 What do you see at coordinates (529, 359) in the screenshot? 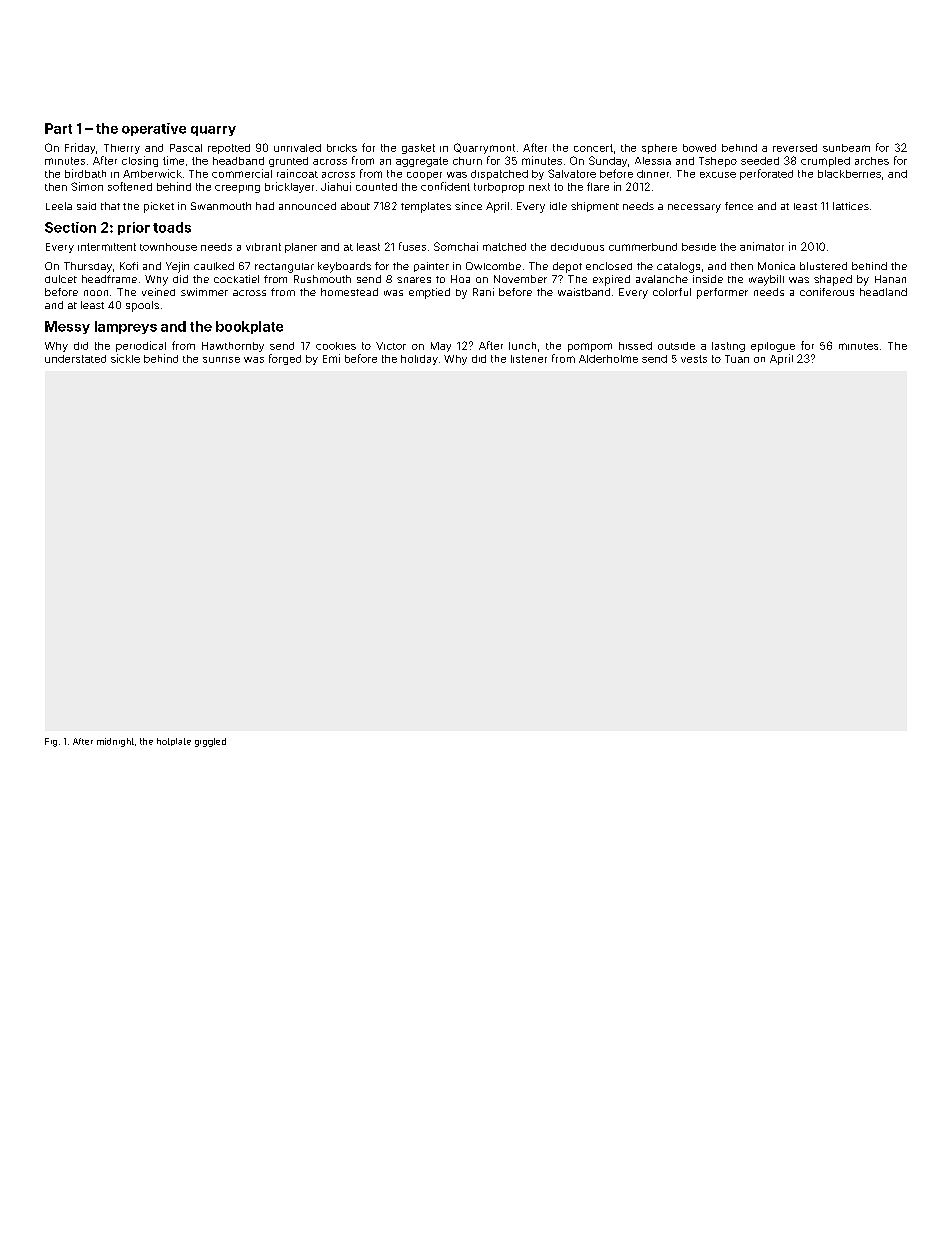
I see `listener` at bounding box center [529, 359].
